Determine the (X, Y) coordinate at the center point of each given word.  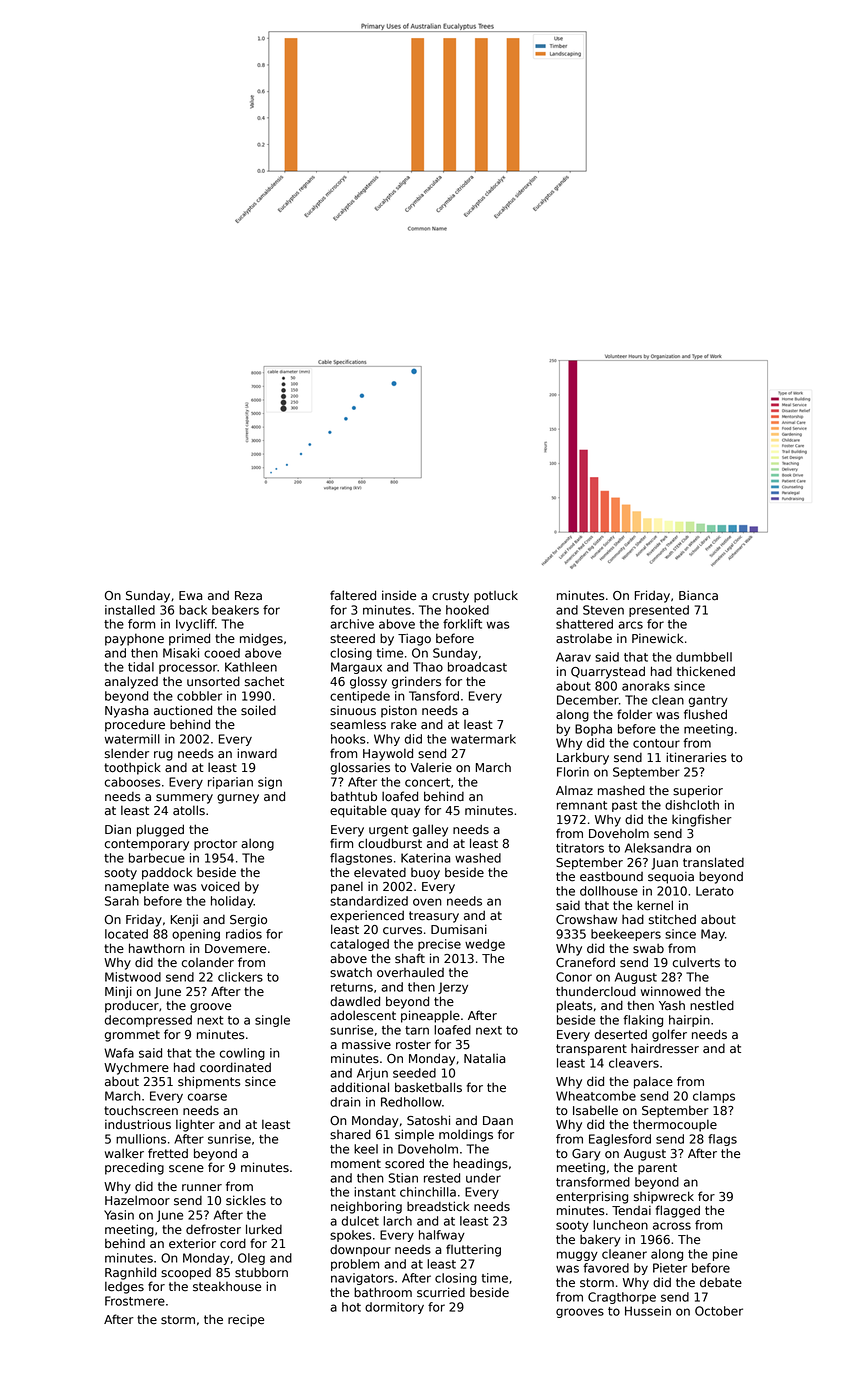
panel (347, 888)
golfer (669, 1035)
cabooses (133, 782)
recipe (246, 1321)
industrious (138, 1124)
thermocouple (675, 1125)
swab (648, 949)
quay (405, 813)
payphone (134, 639)
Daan (498, 1121)
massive (366, 1044)
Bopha (593, 730)
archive (352, 624)
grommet (132, 1036)
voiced (220, 886)
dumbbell (704, 657)
